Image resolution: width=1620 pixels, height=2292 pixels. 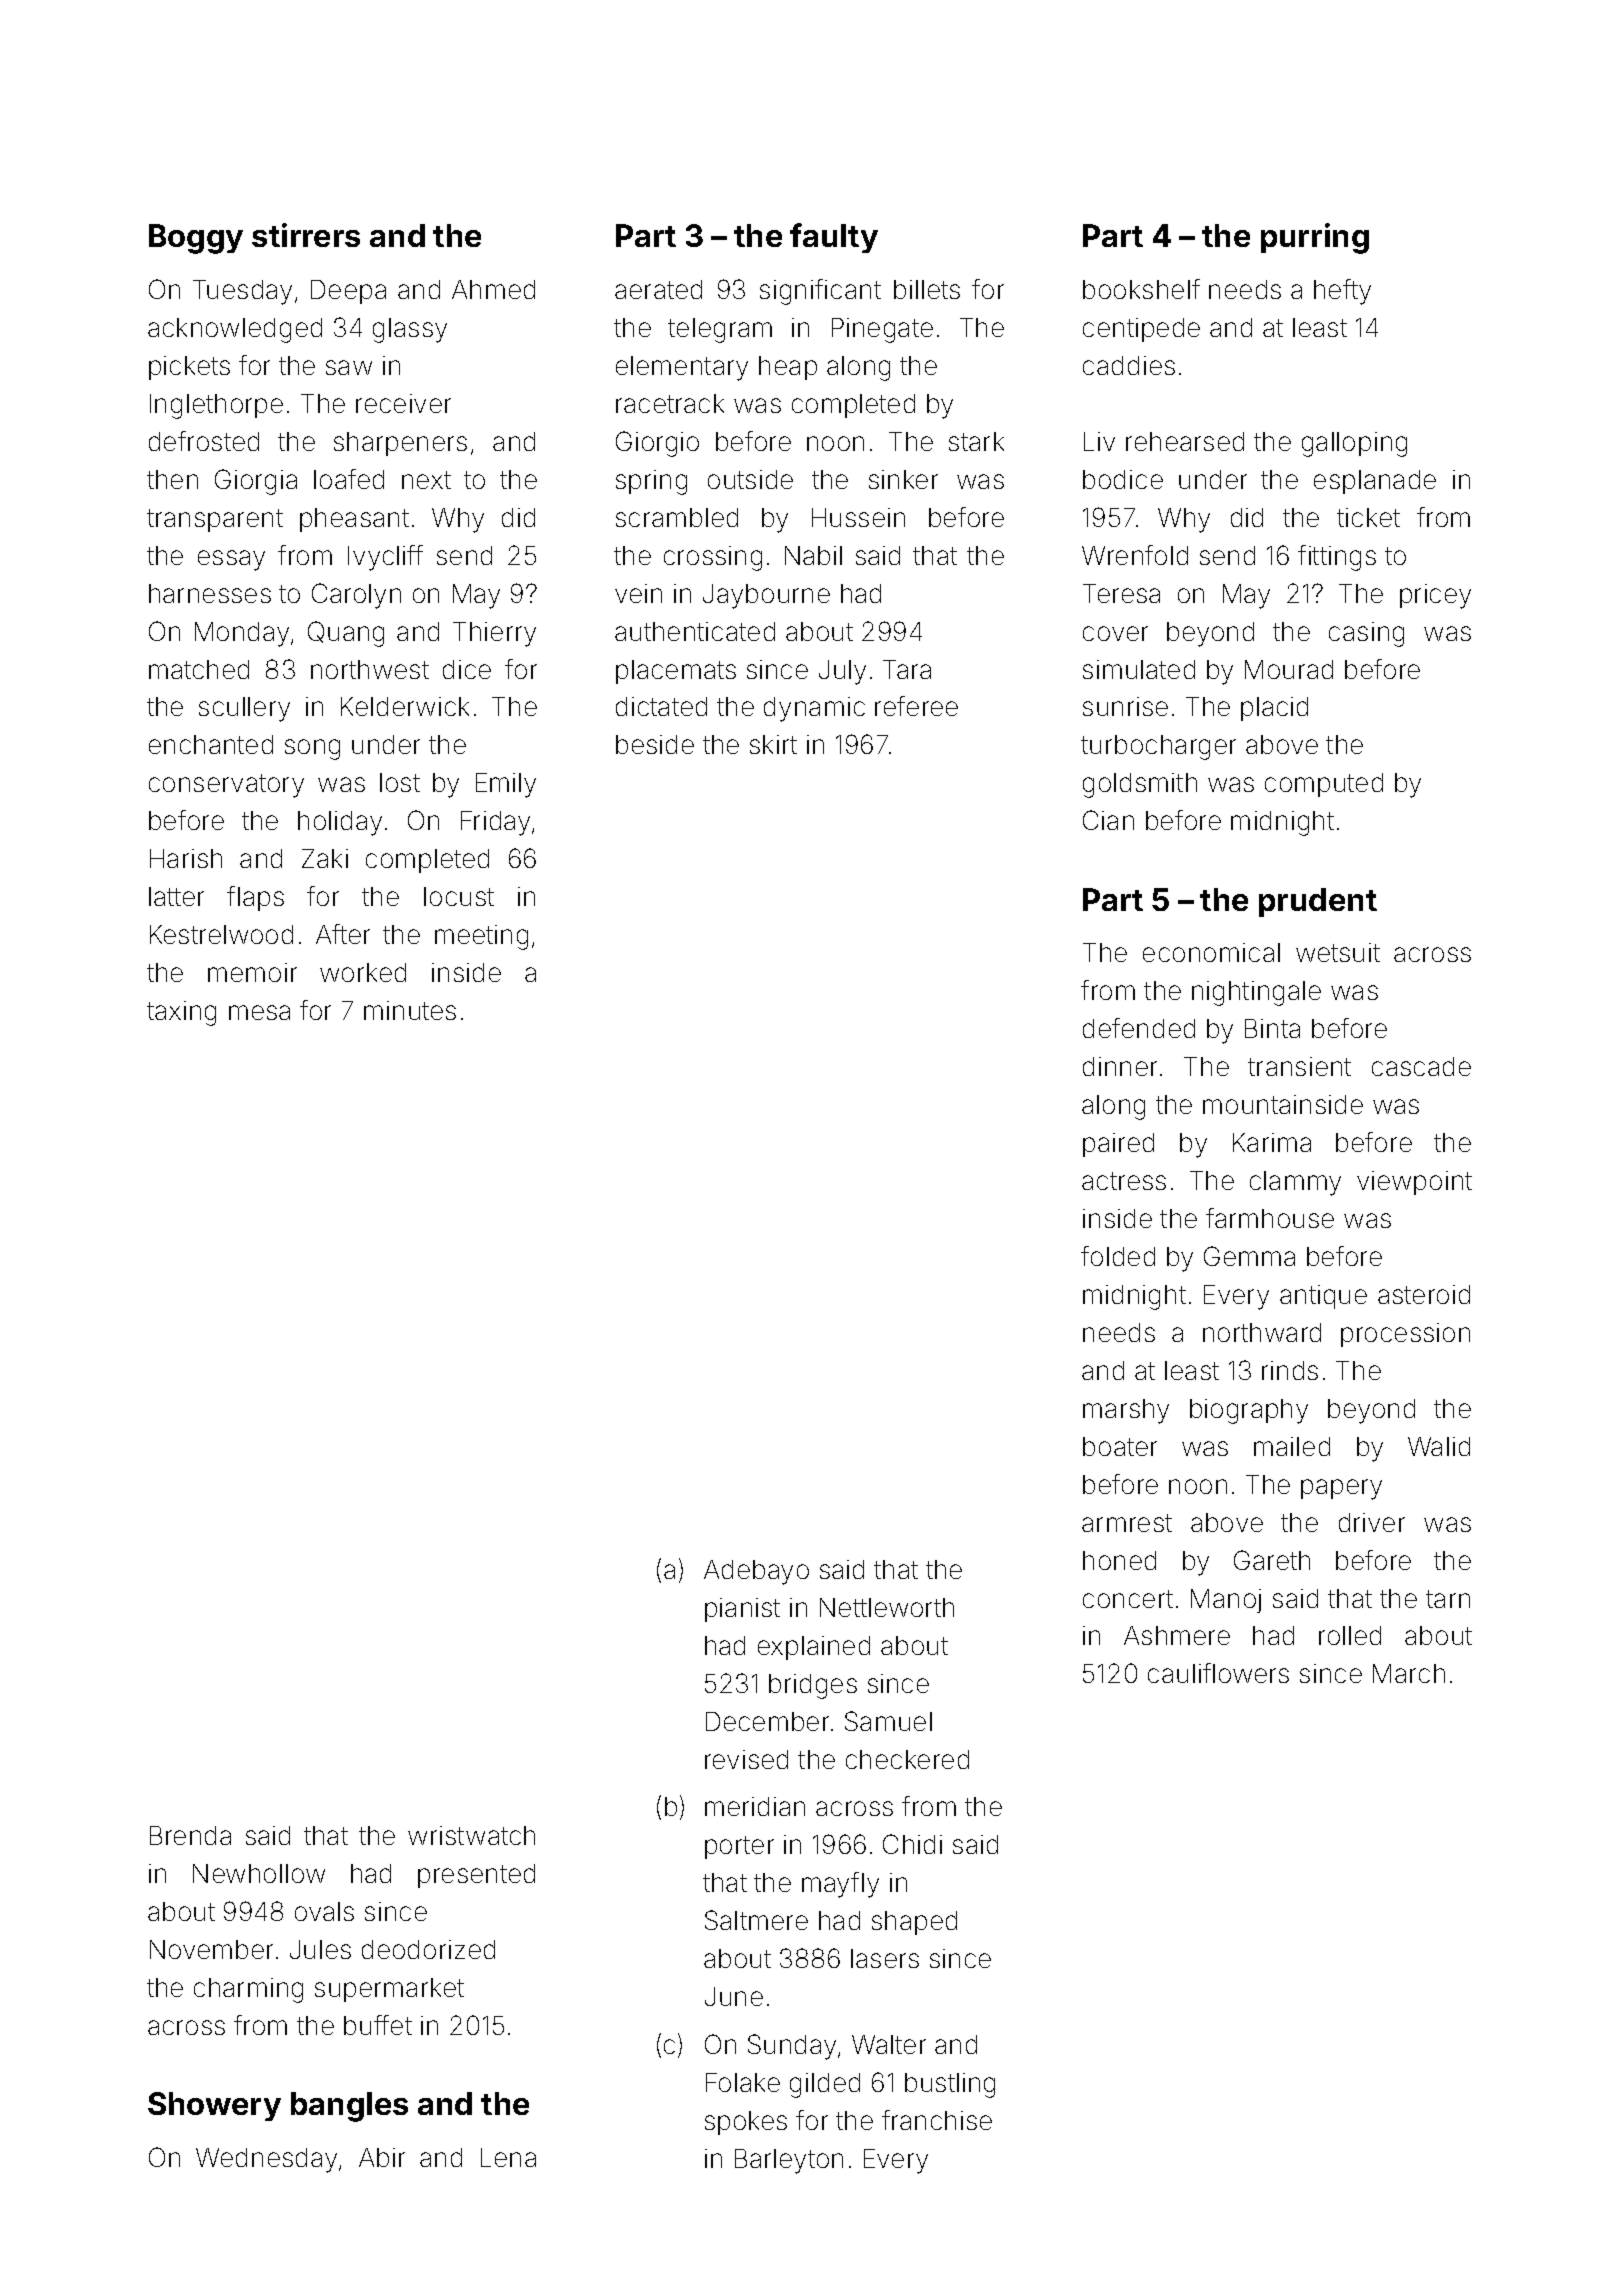 What do you see at coordinates (190, 1835) in the screenshot?
I see `Brenda` at bounding box center [190, 1835].
